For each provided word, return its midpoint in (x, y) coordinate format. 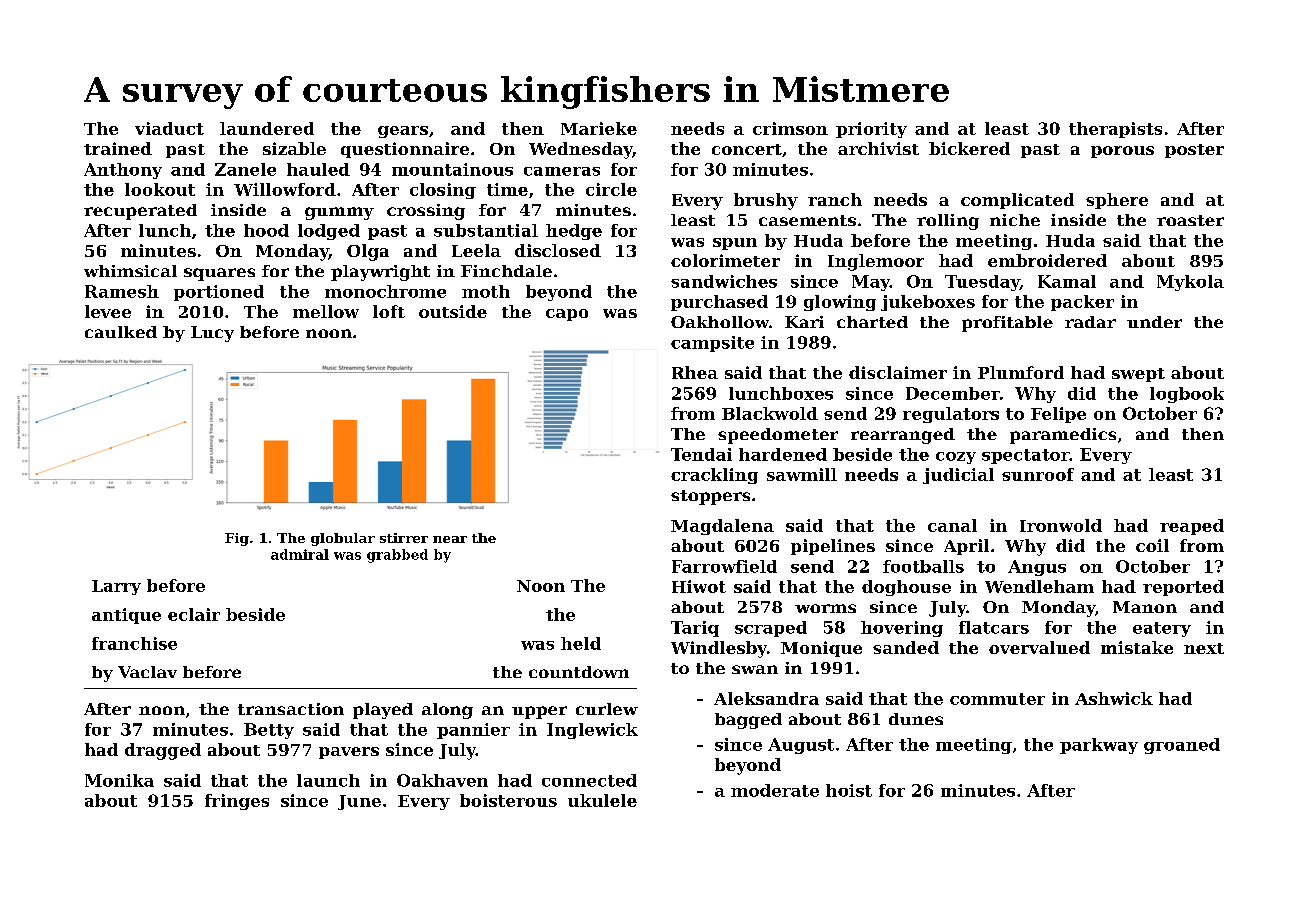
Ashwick (1114, 698)
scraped (771, 629)
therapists (1115, 130)
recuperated (140, 212)
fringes (237, 802)
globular (343, 539)
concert (747, 149)
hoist (849, 790)
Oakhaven (442, 780)
